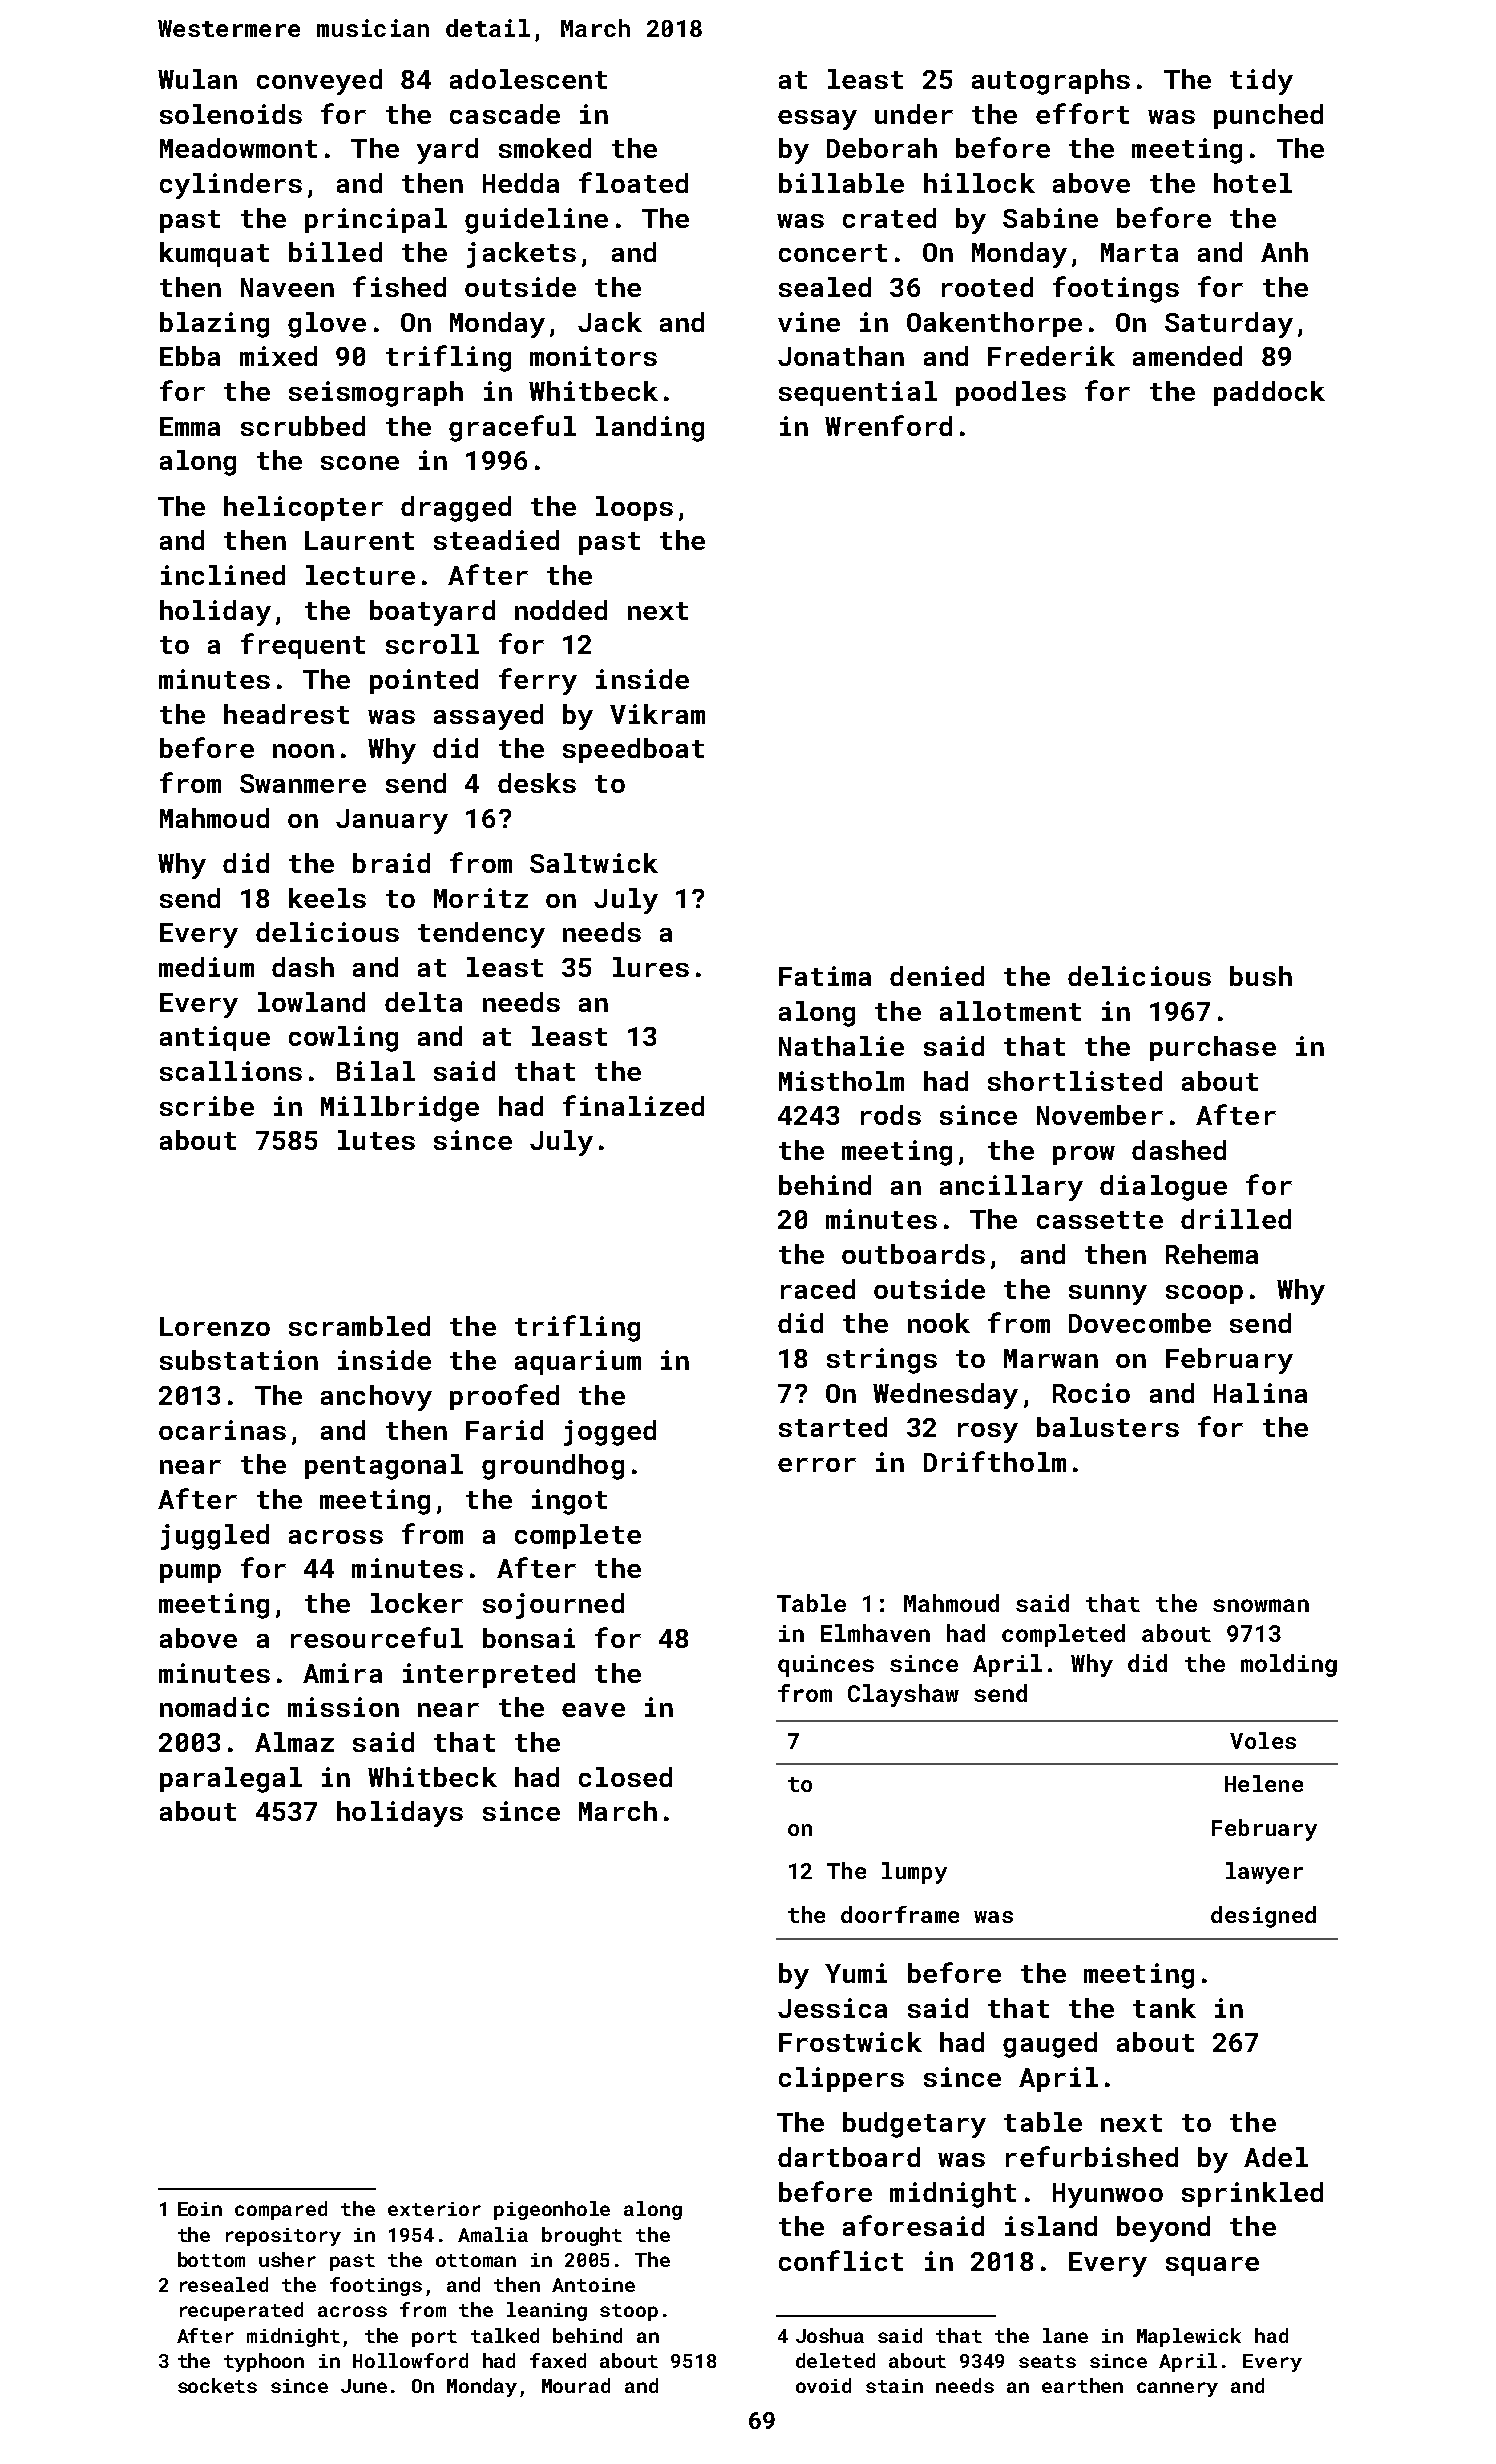 The image size is (1496, 2464). Describe the element at coordinates (894, 2386) in the screenshot. I see `stain` at that location.
